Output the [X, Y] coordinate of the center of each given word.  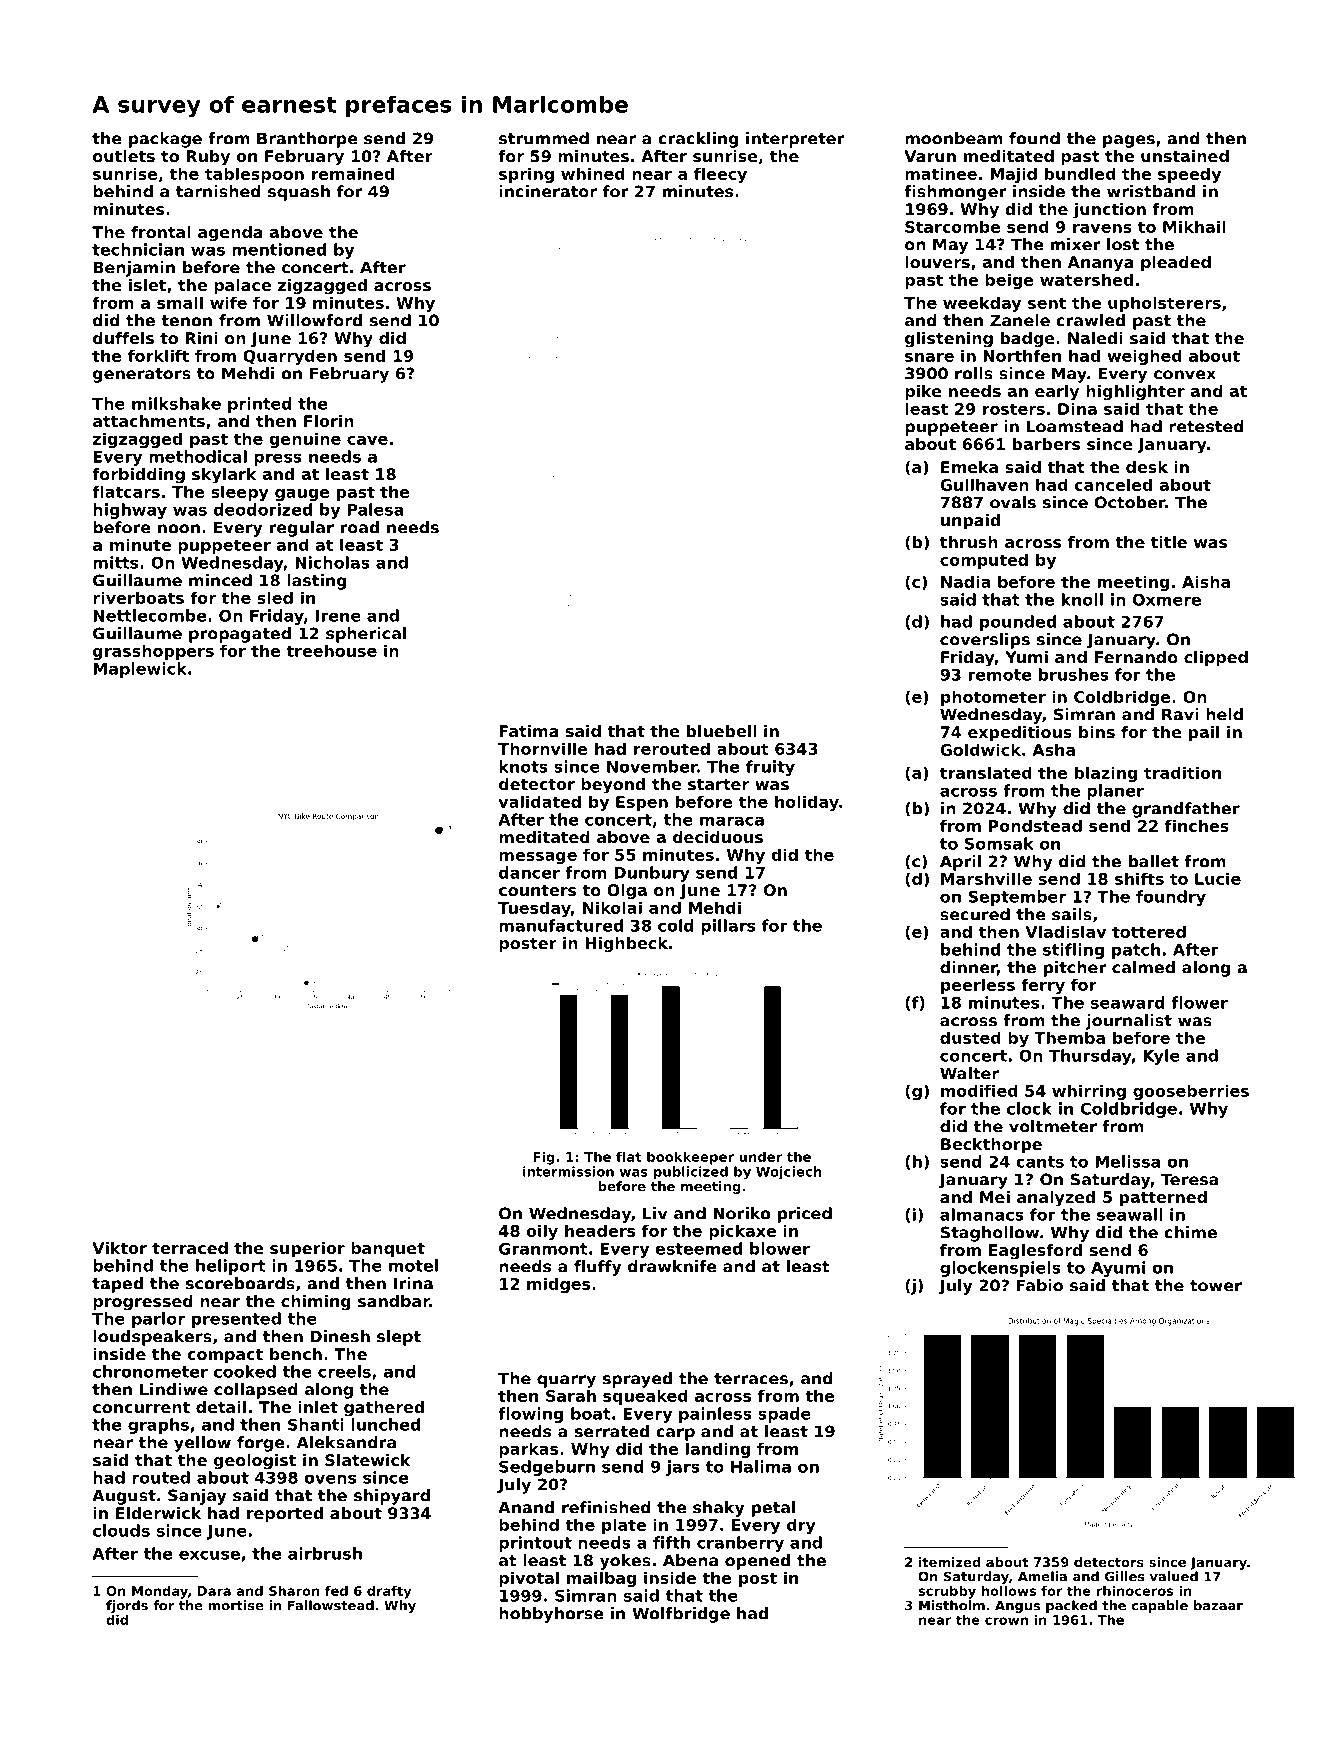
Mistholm [952, 1605]
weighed [1144, 357]
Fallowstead [331, 1605]
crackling [698, 140]
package [165, 140]
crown [1006, 1621]
